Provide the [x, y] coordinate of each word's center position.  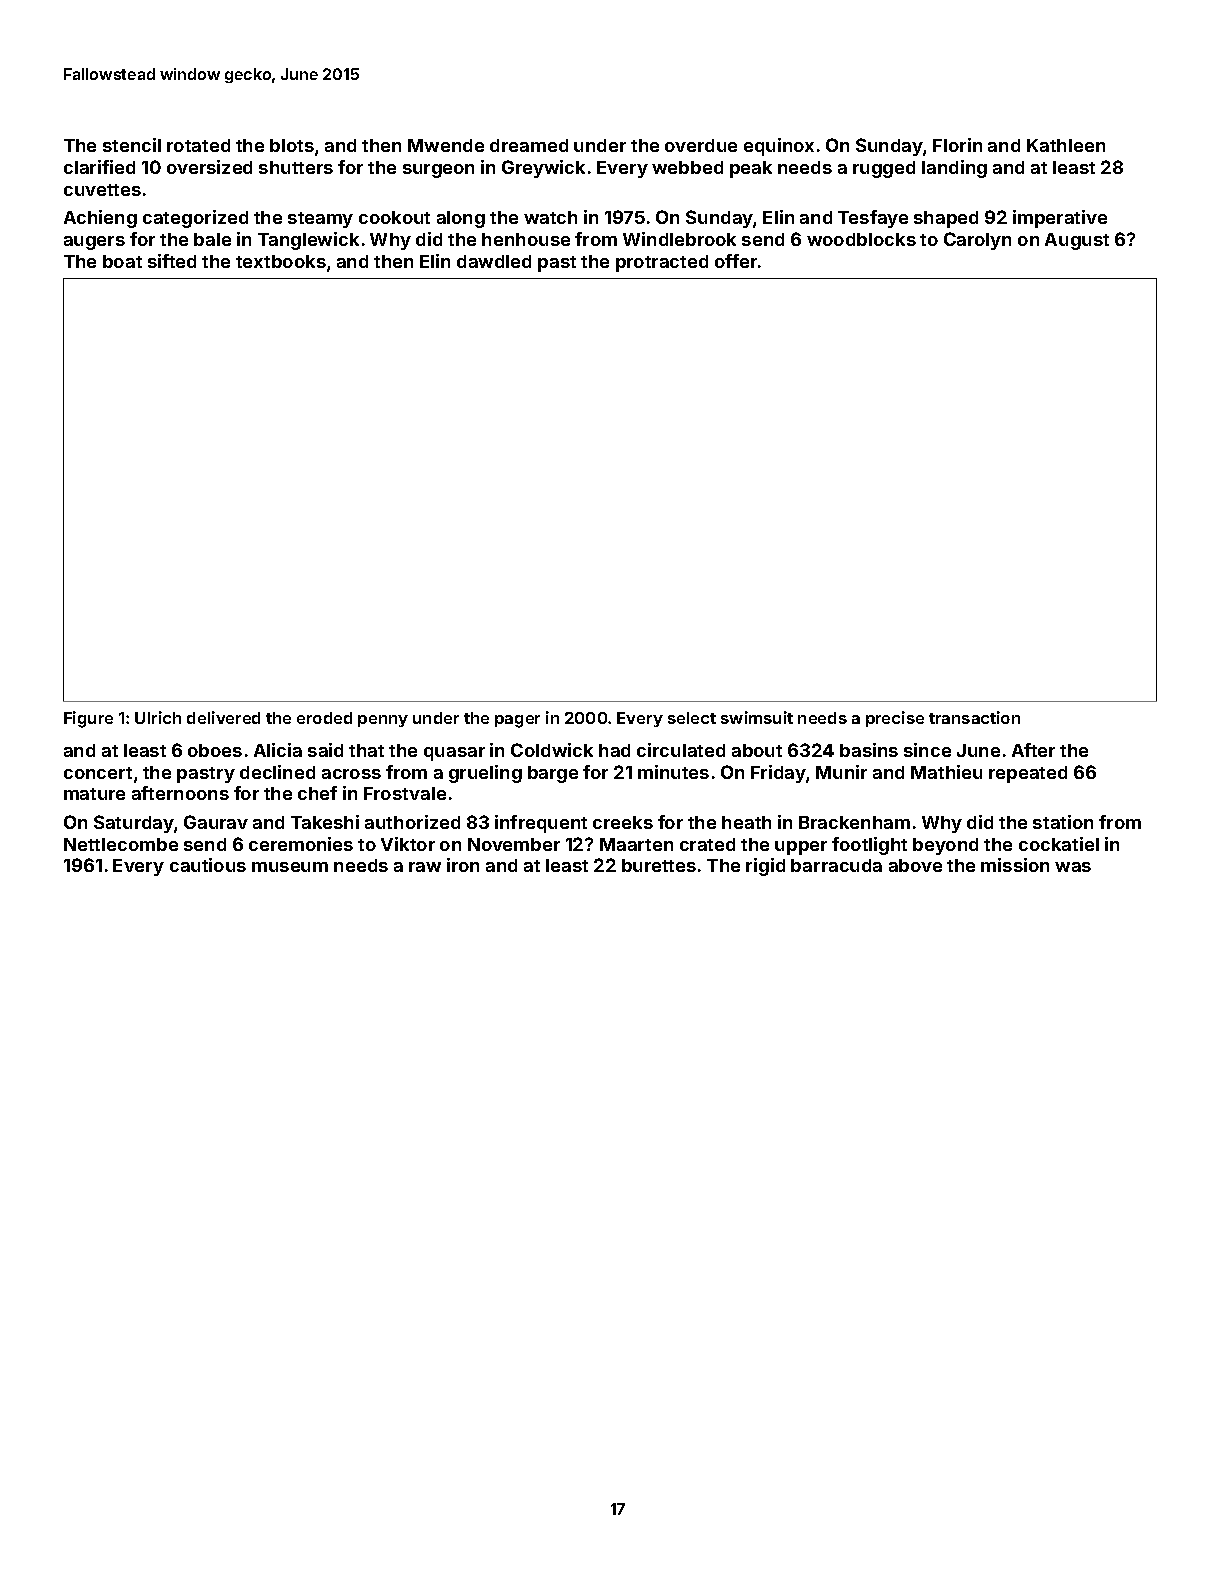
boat [122, 261]
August [1077, 241]
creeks [623, 822]
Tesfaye [873, 219]
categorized [195, 219]
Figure [88, 719]
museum [290, 867]
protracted [662, 263]
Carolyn [977, 241]
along [461, 219]
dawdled [494, 261]
